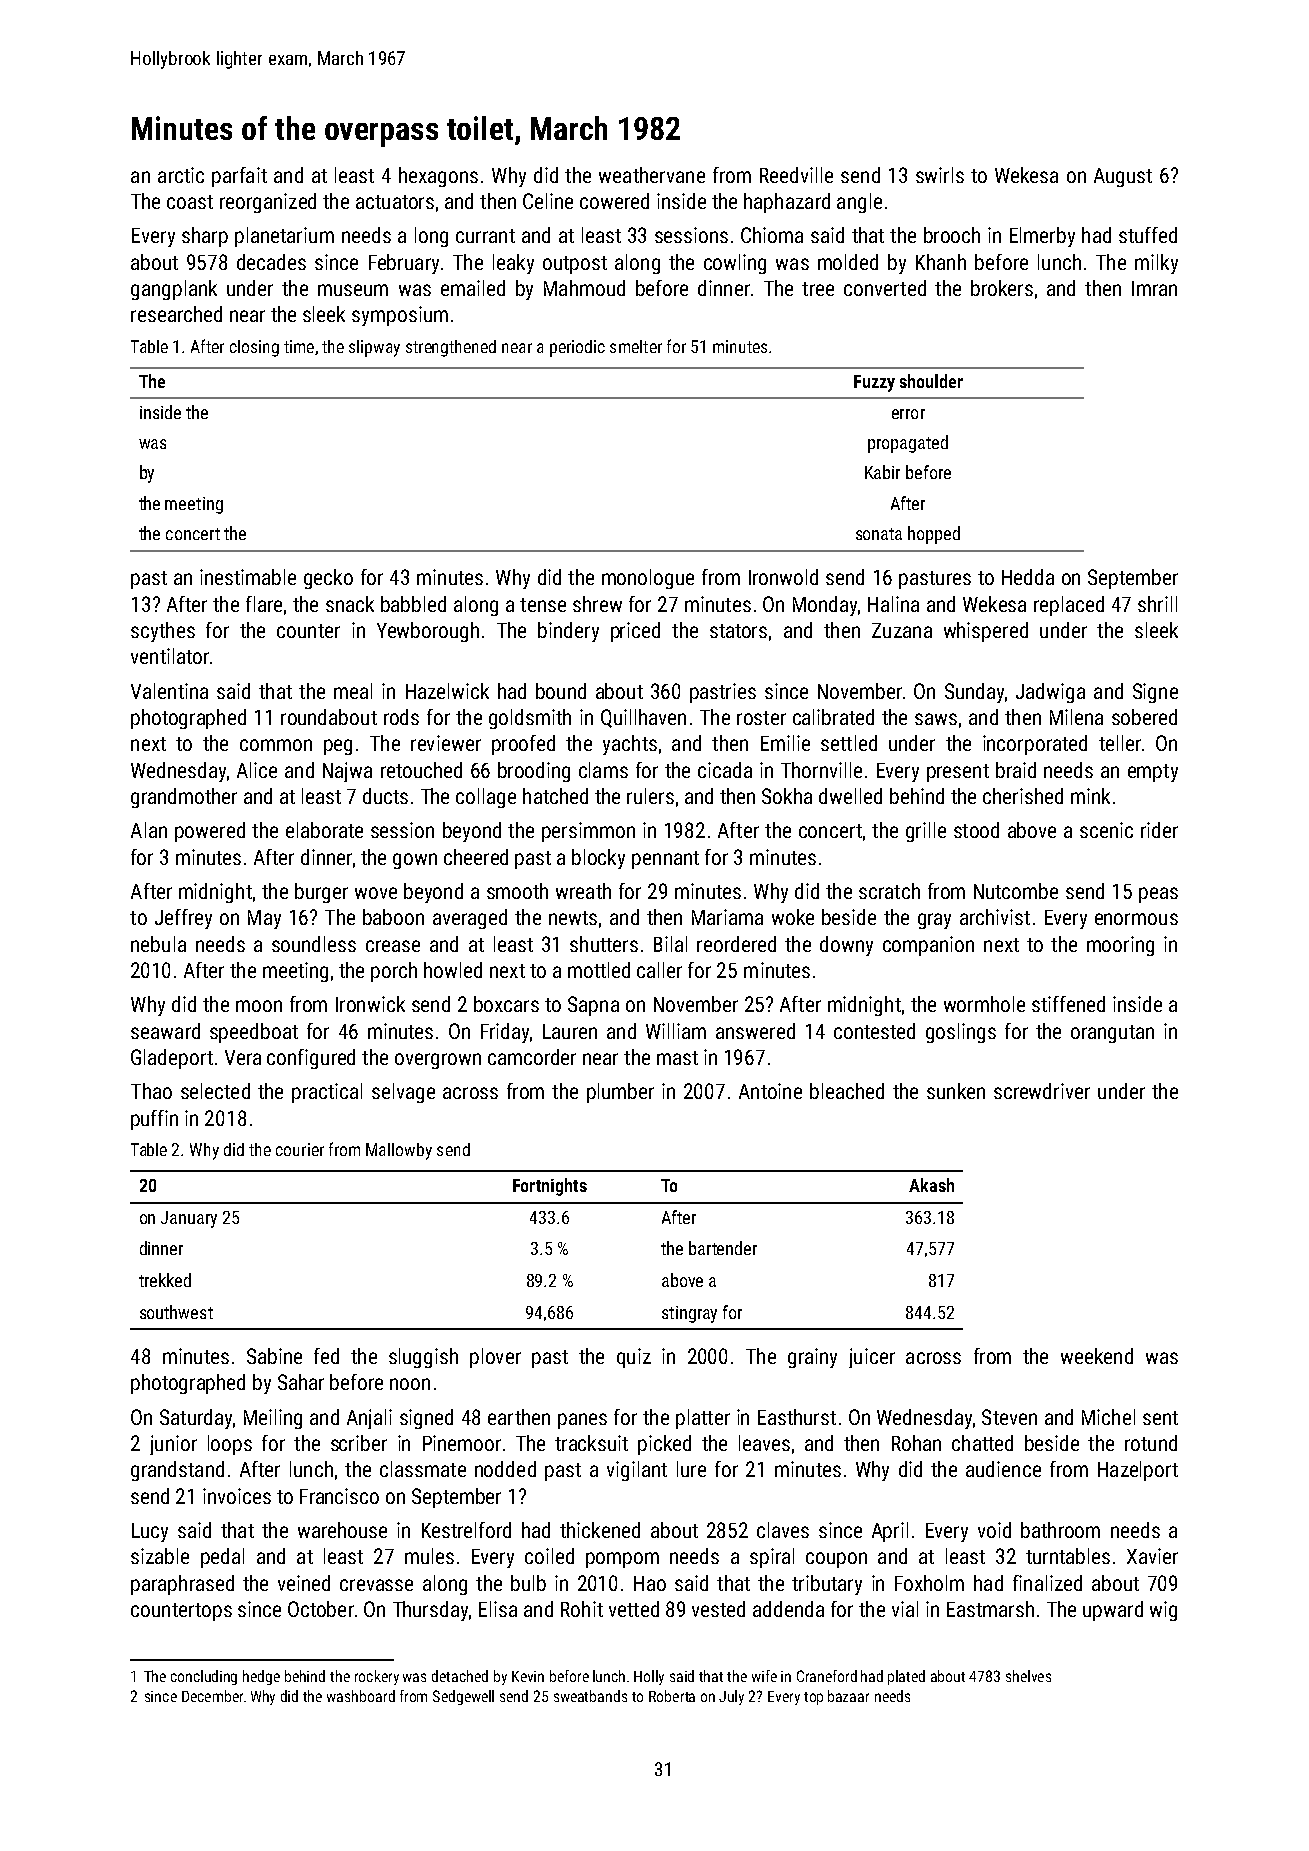  What do you see at coordinates (847, 1091) in the document?
I see `bleached` at bounding box center [847, 1091].
